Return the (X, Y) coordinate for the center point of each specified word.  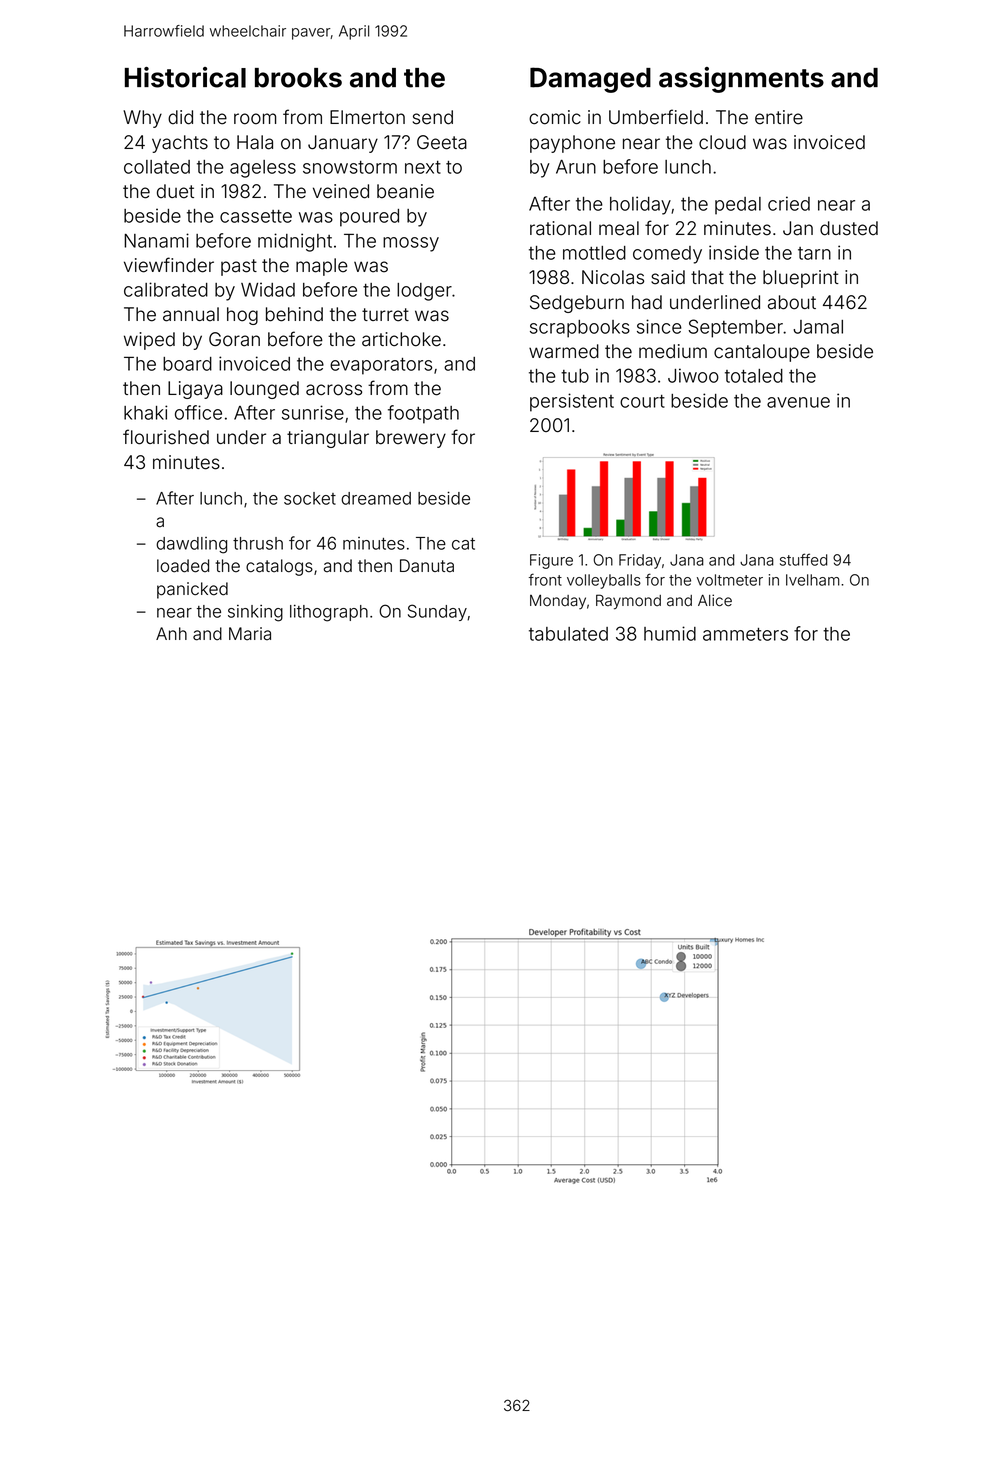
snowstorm (350, 167)
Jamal (818, 327)
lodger (424, 292)
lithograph (329, 613)
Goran (234, 339)
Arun (576, 167)
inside (734, 252)
